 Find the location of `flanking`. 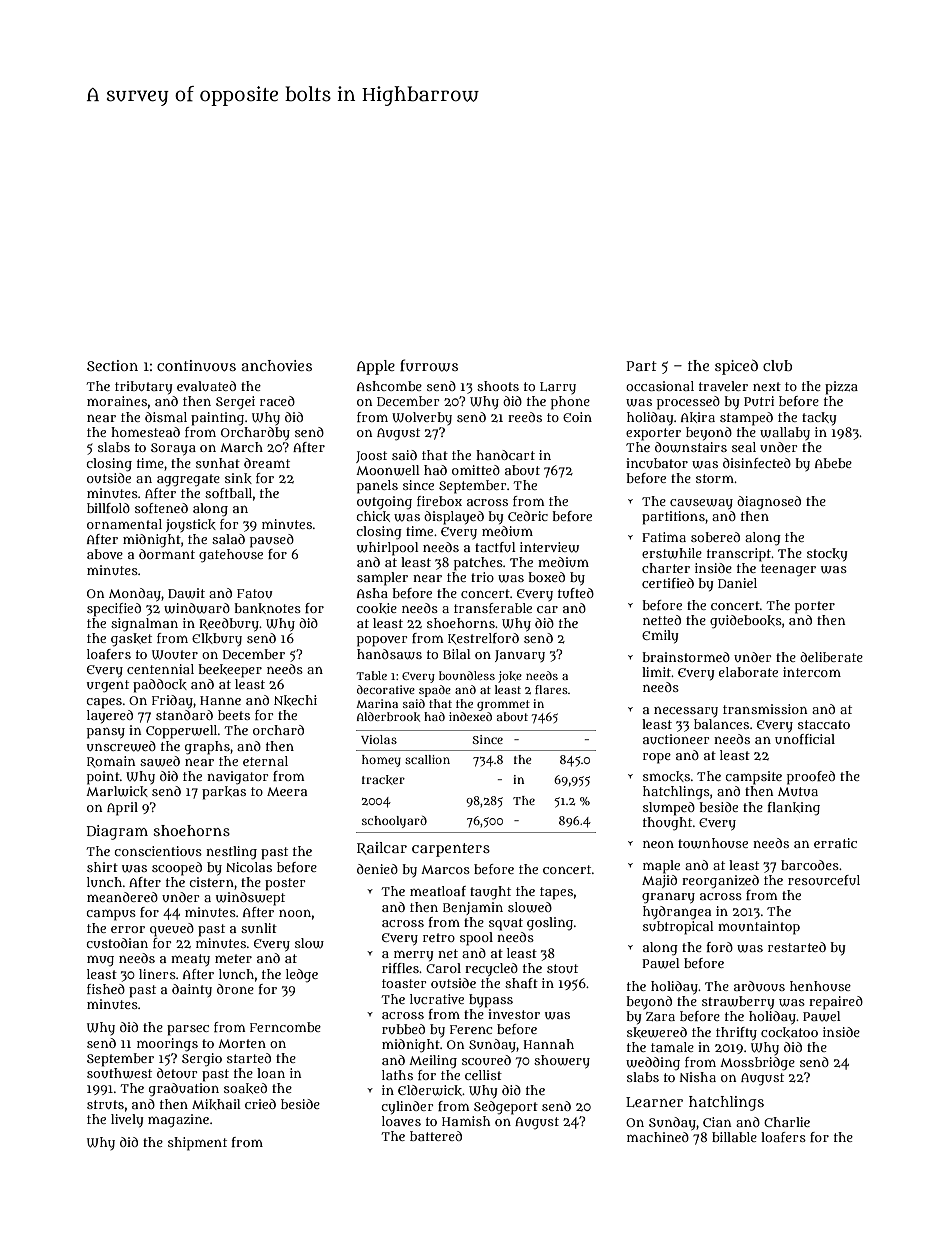

flanking is located at coordinates (794, 808).
